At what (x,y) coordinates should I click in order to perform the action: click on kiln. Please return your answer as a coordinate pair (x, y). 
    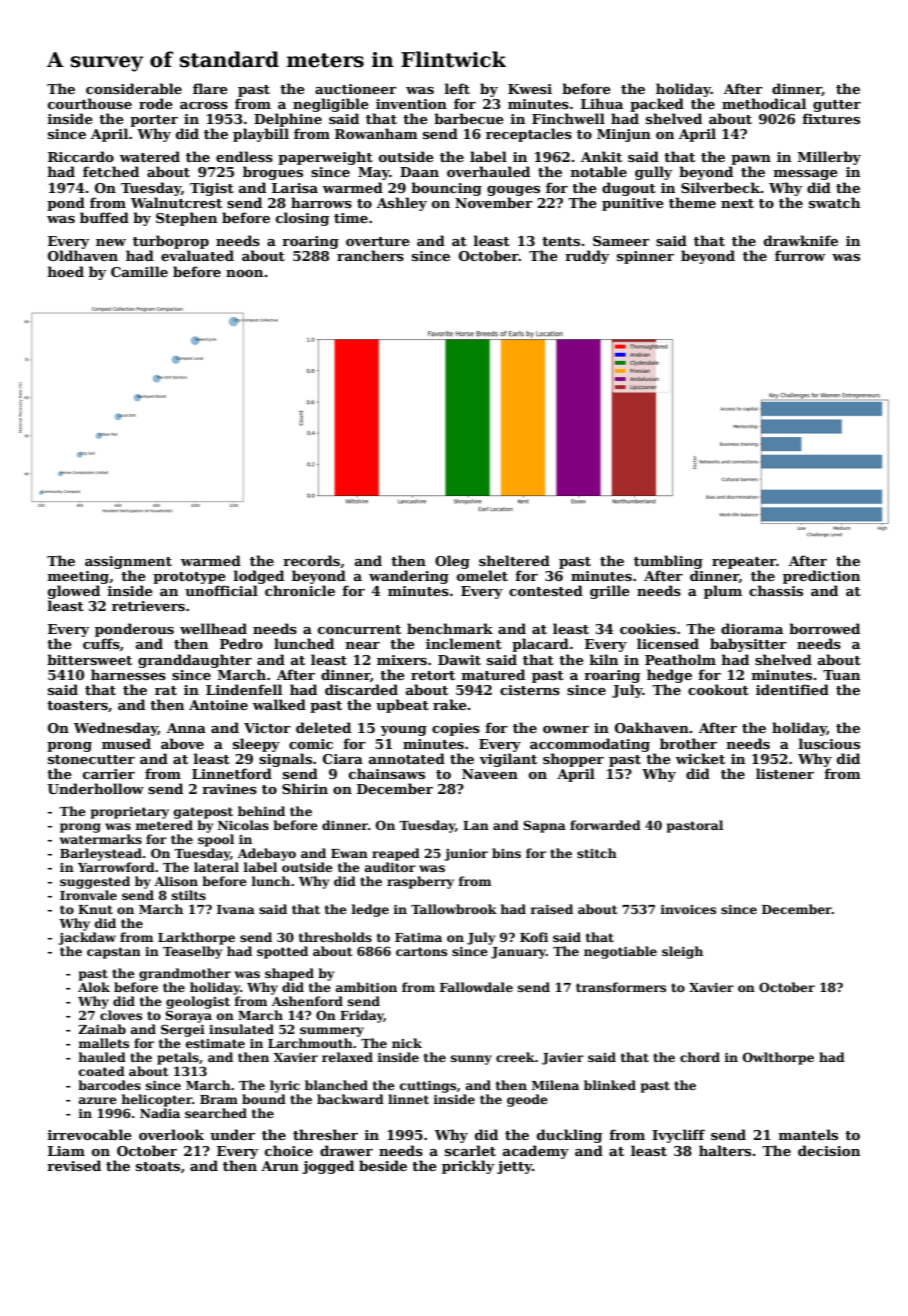
    Looking at the image, I should click on (603, 659).
